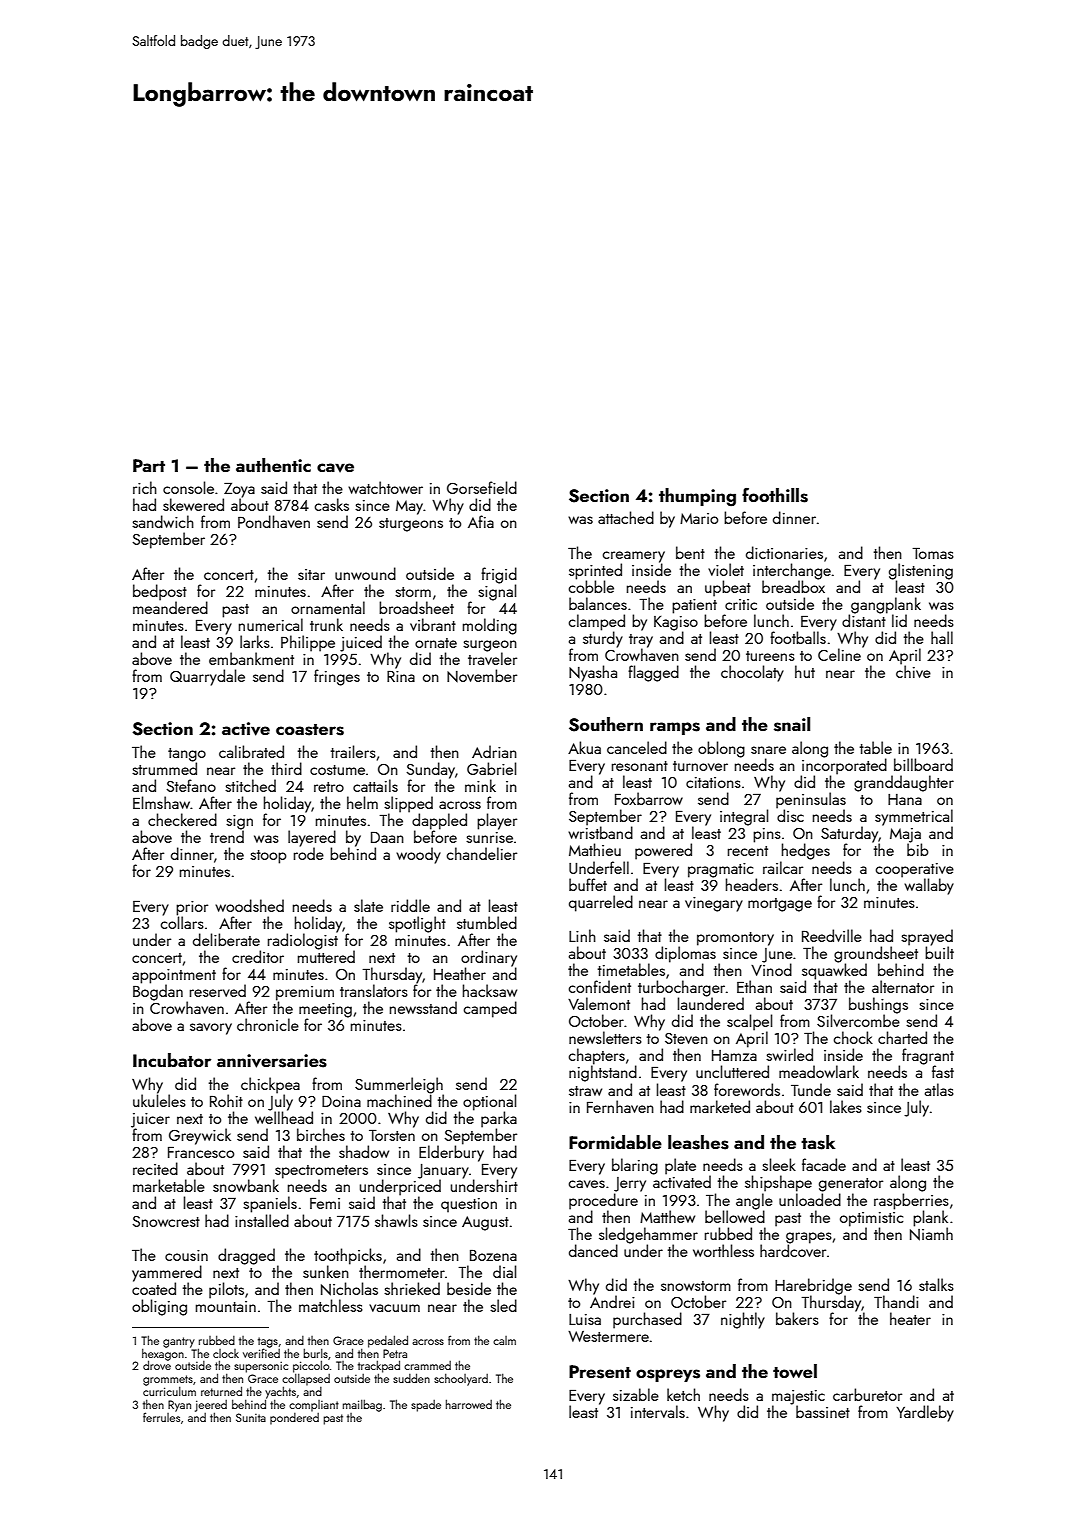 This screenshot has width=1086, height=1536. Describe the element at coordinates (681, 988) in the screenshot. I see `turbocharger` at that location.
